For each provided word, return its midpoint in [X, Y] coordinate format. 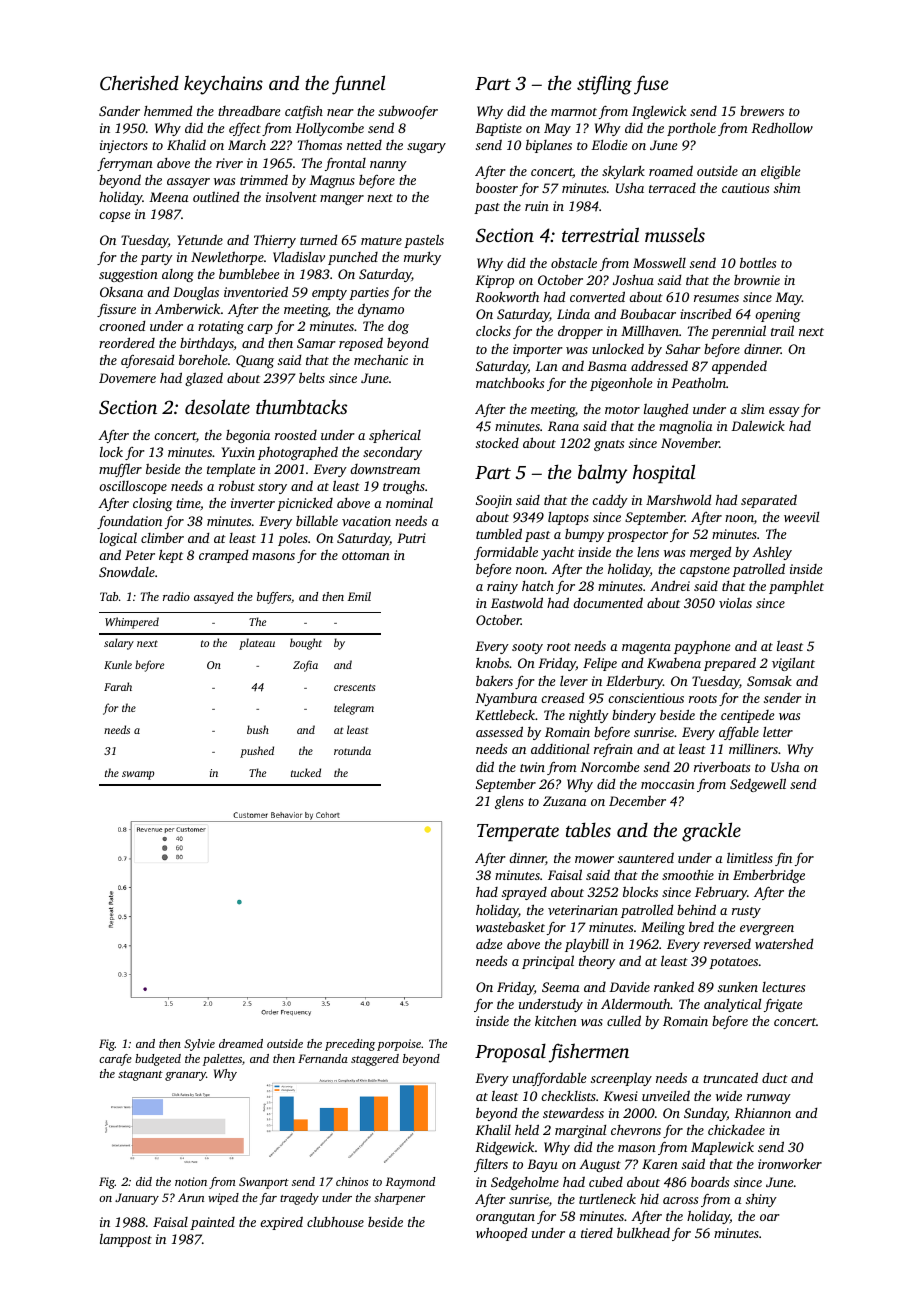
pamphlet [796, 587]
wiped [223, 1199]
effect [245, 129]
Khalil [493, 1129]
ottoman [366, 556]
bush [258, 729]
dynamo [381, 310]
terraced [672, 188]
